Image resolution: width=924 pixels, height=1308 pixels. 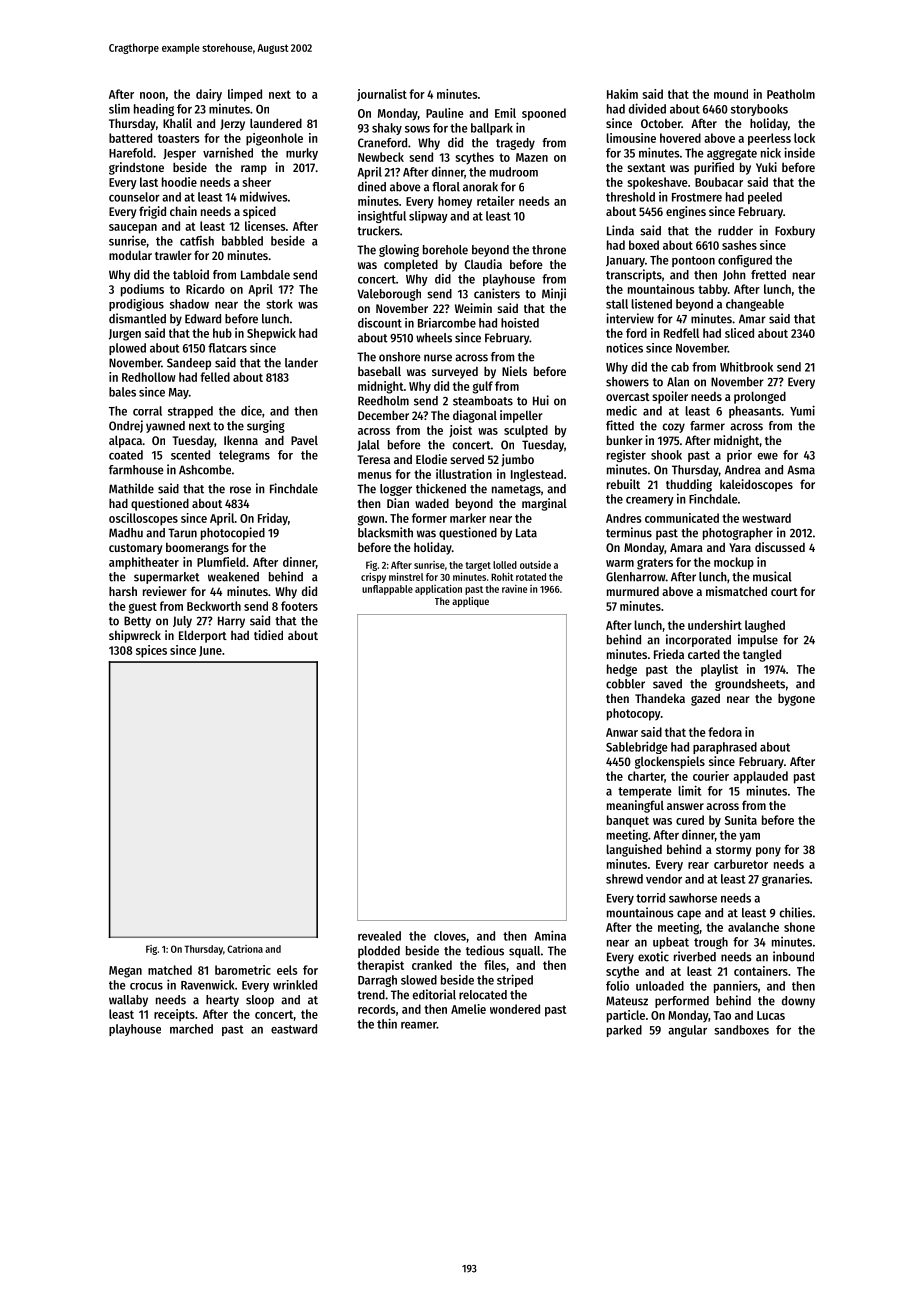 What do you see at coordinates (130, 255) in the screenshot?
I see `modular` at bounding box center [130, 255].
